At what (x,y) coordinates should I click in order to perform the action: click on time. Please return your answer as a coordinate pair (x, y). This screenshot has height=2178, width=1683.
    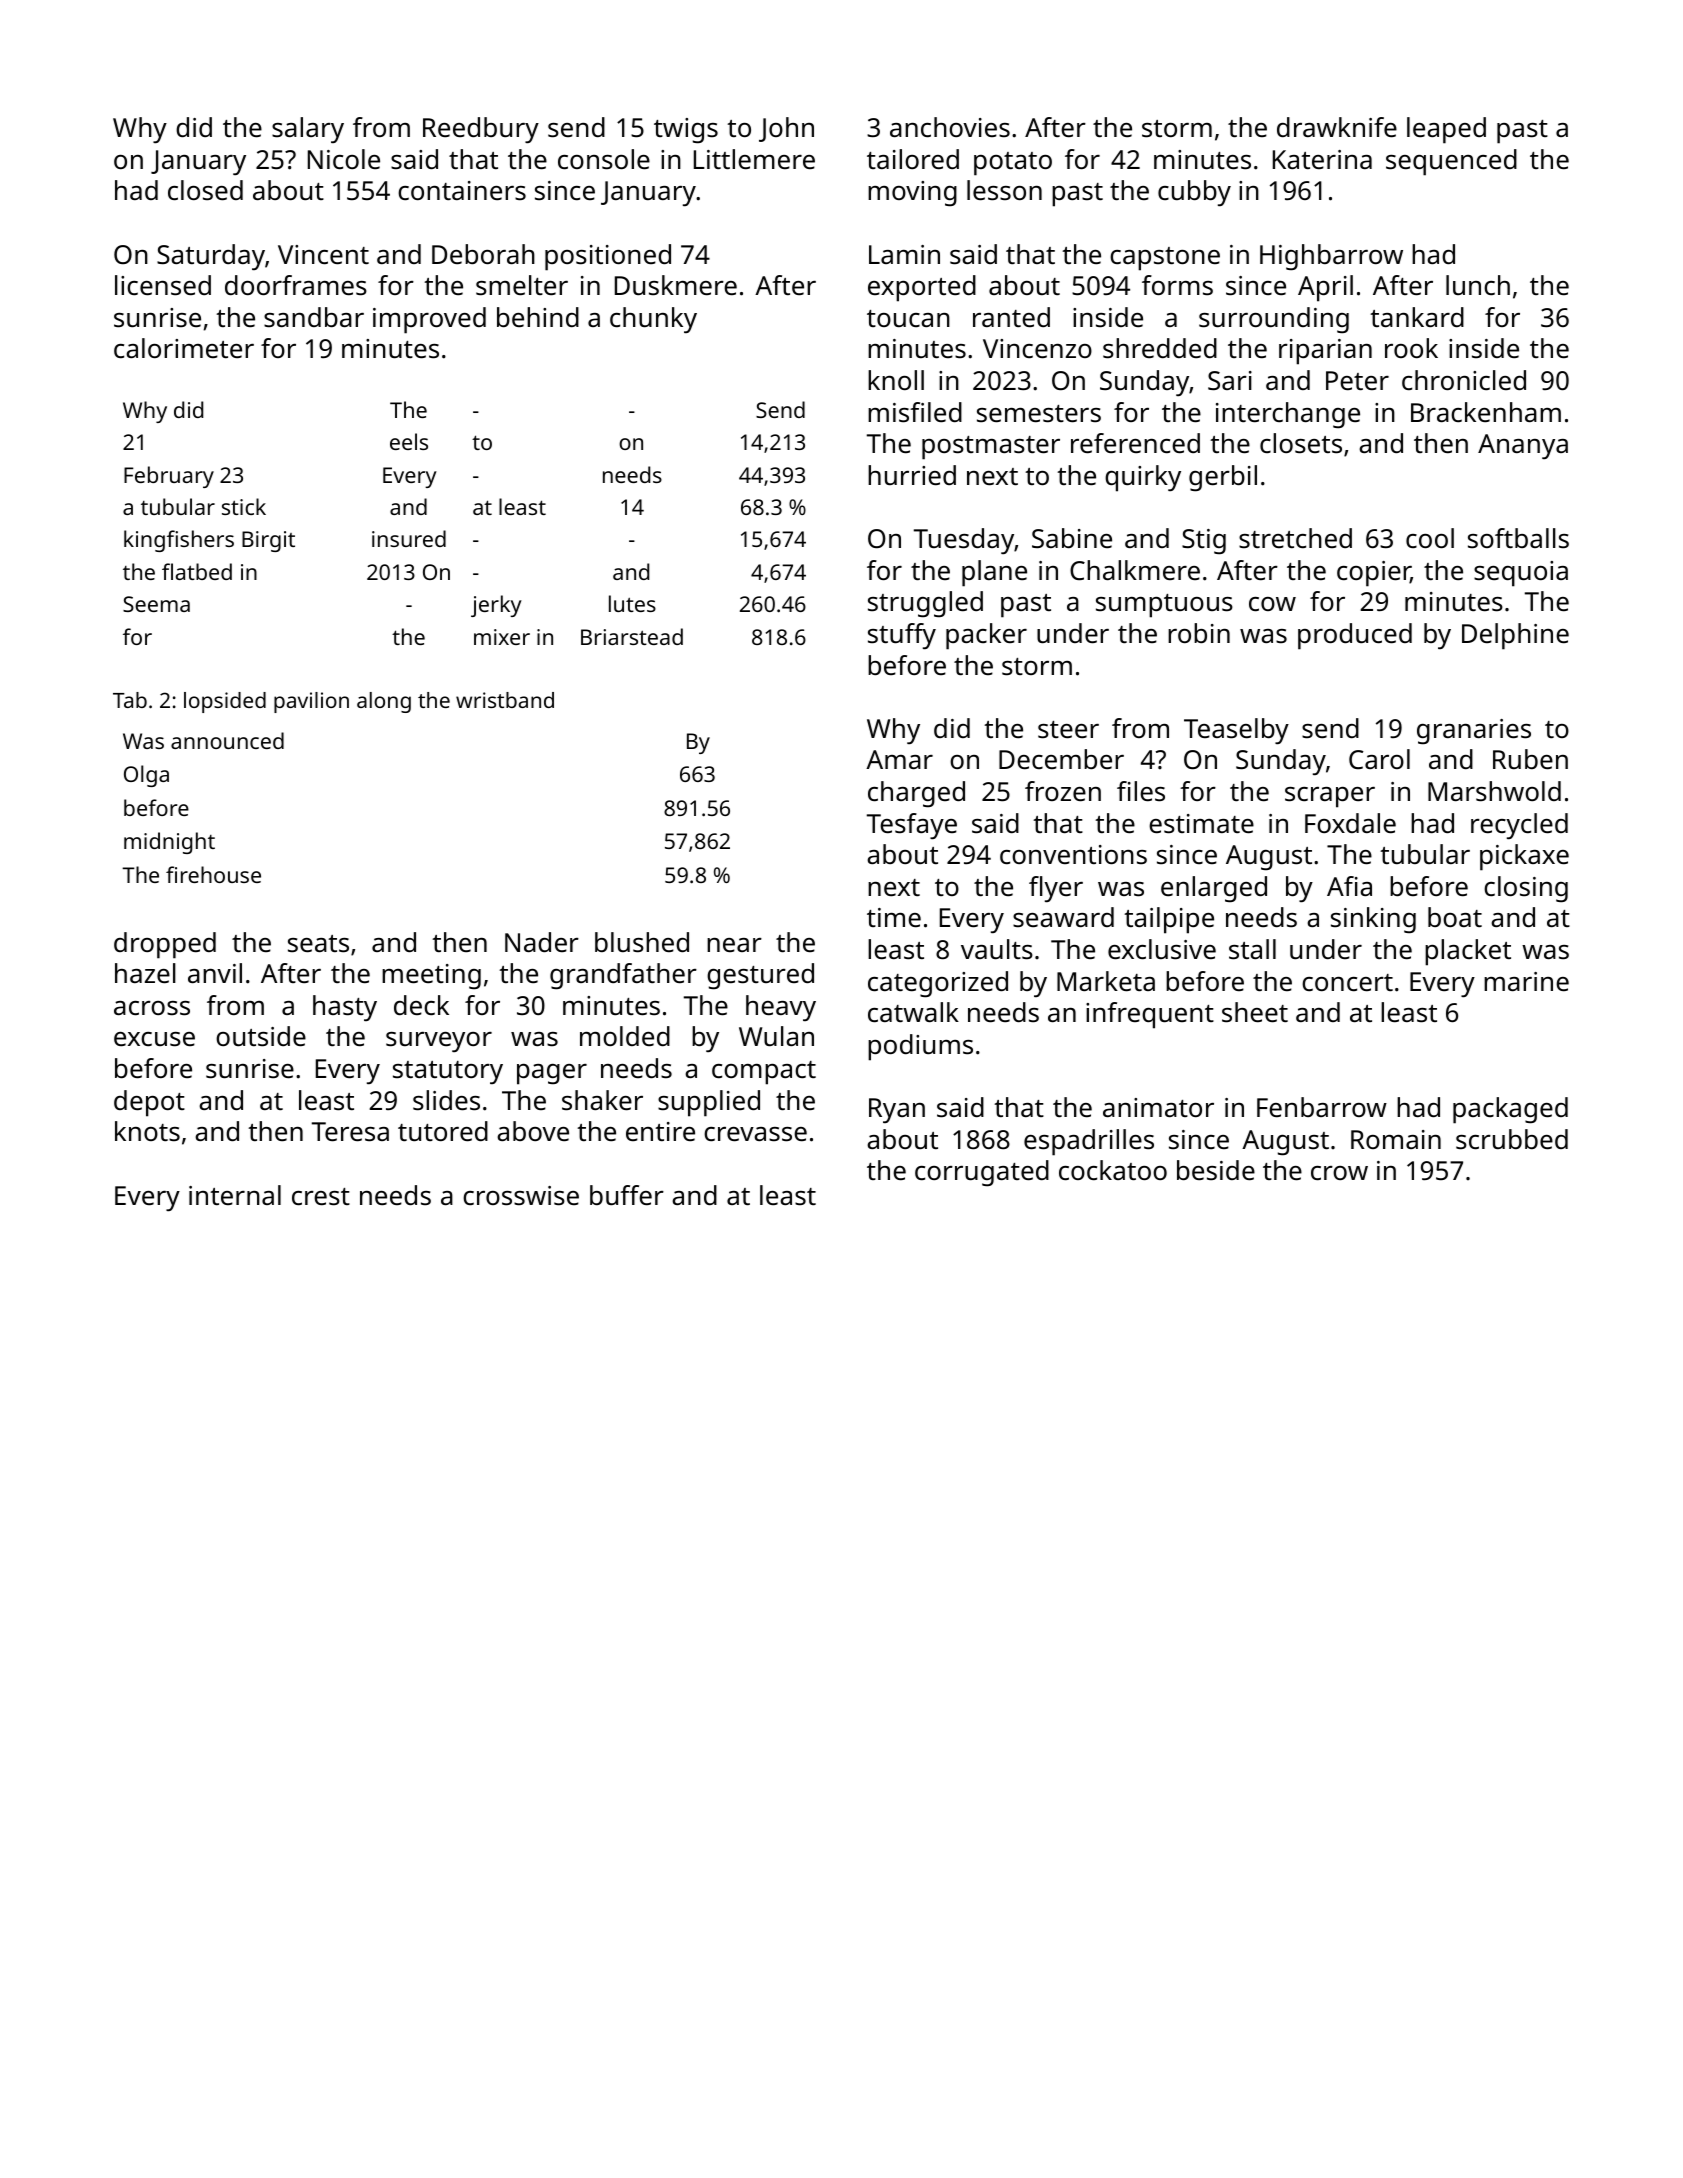
    Looking at the image, I should click on (894, 917).
